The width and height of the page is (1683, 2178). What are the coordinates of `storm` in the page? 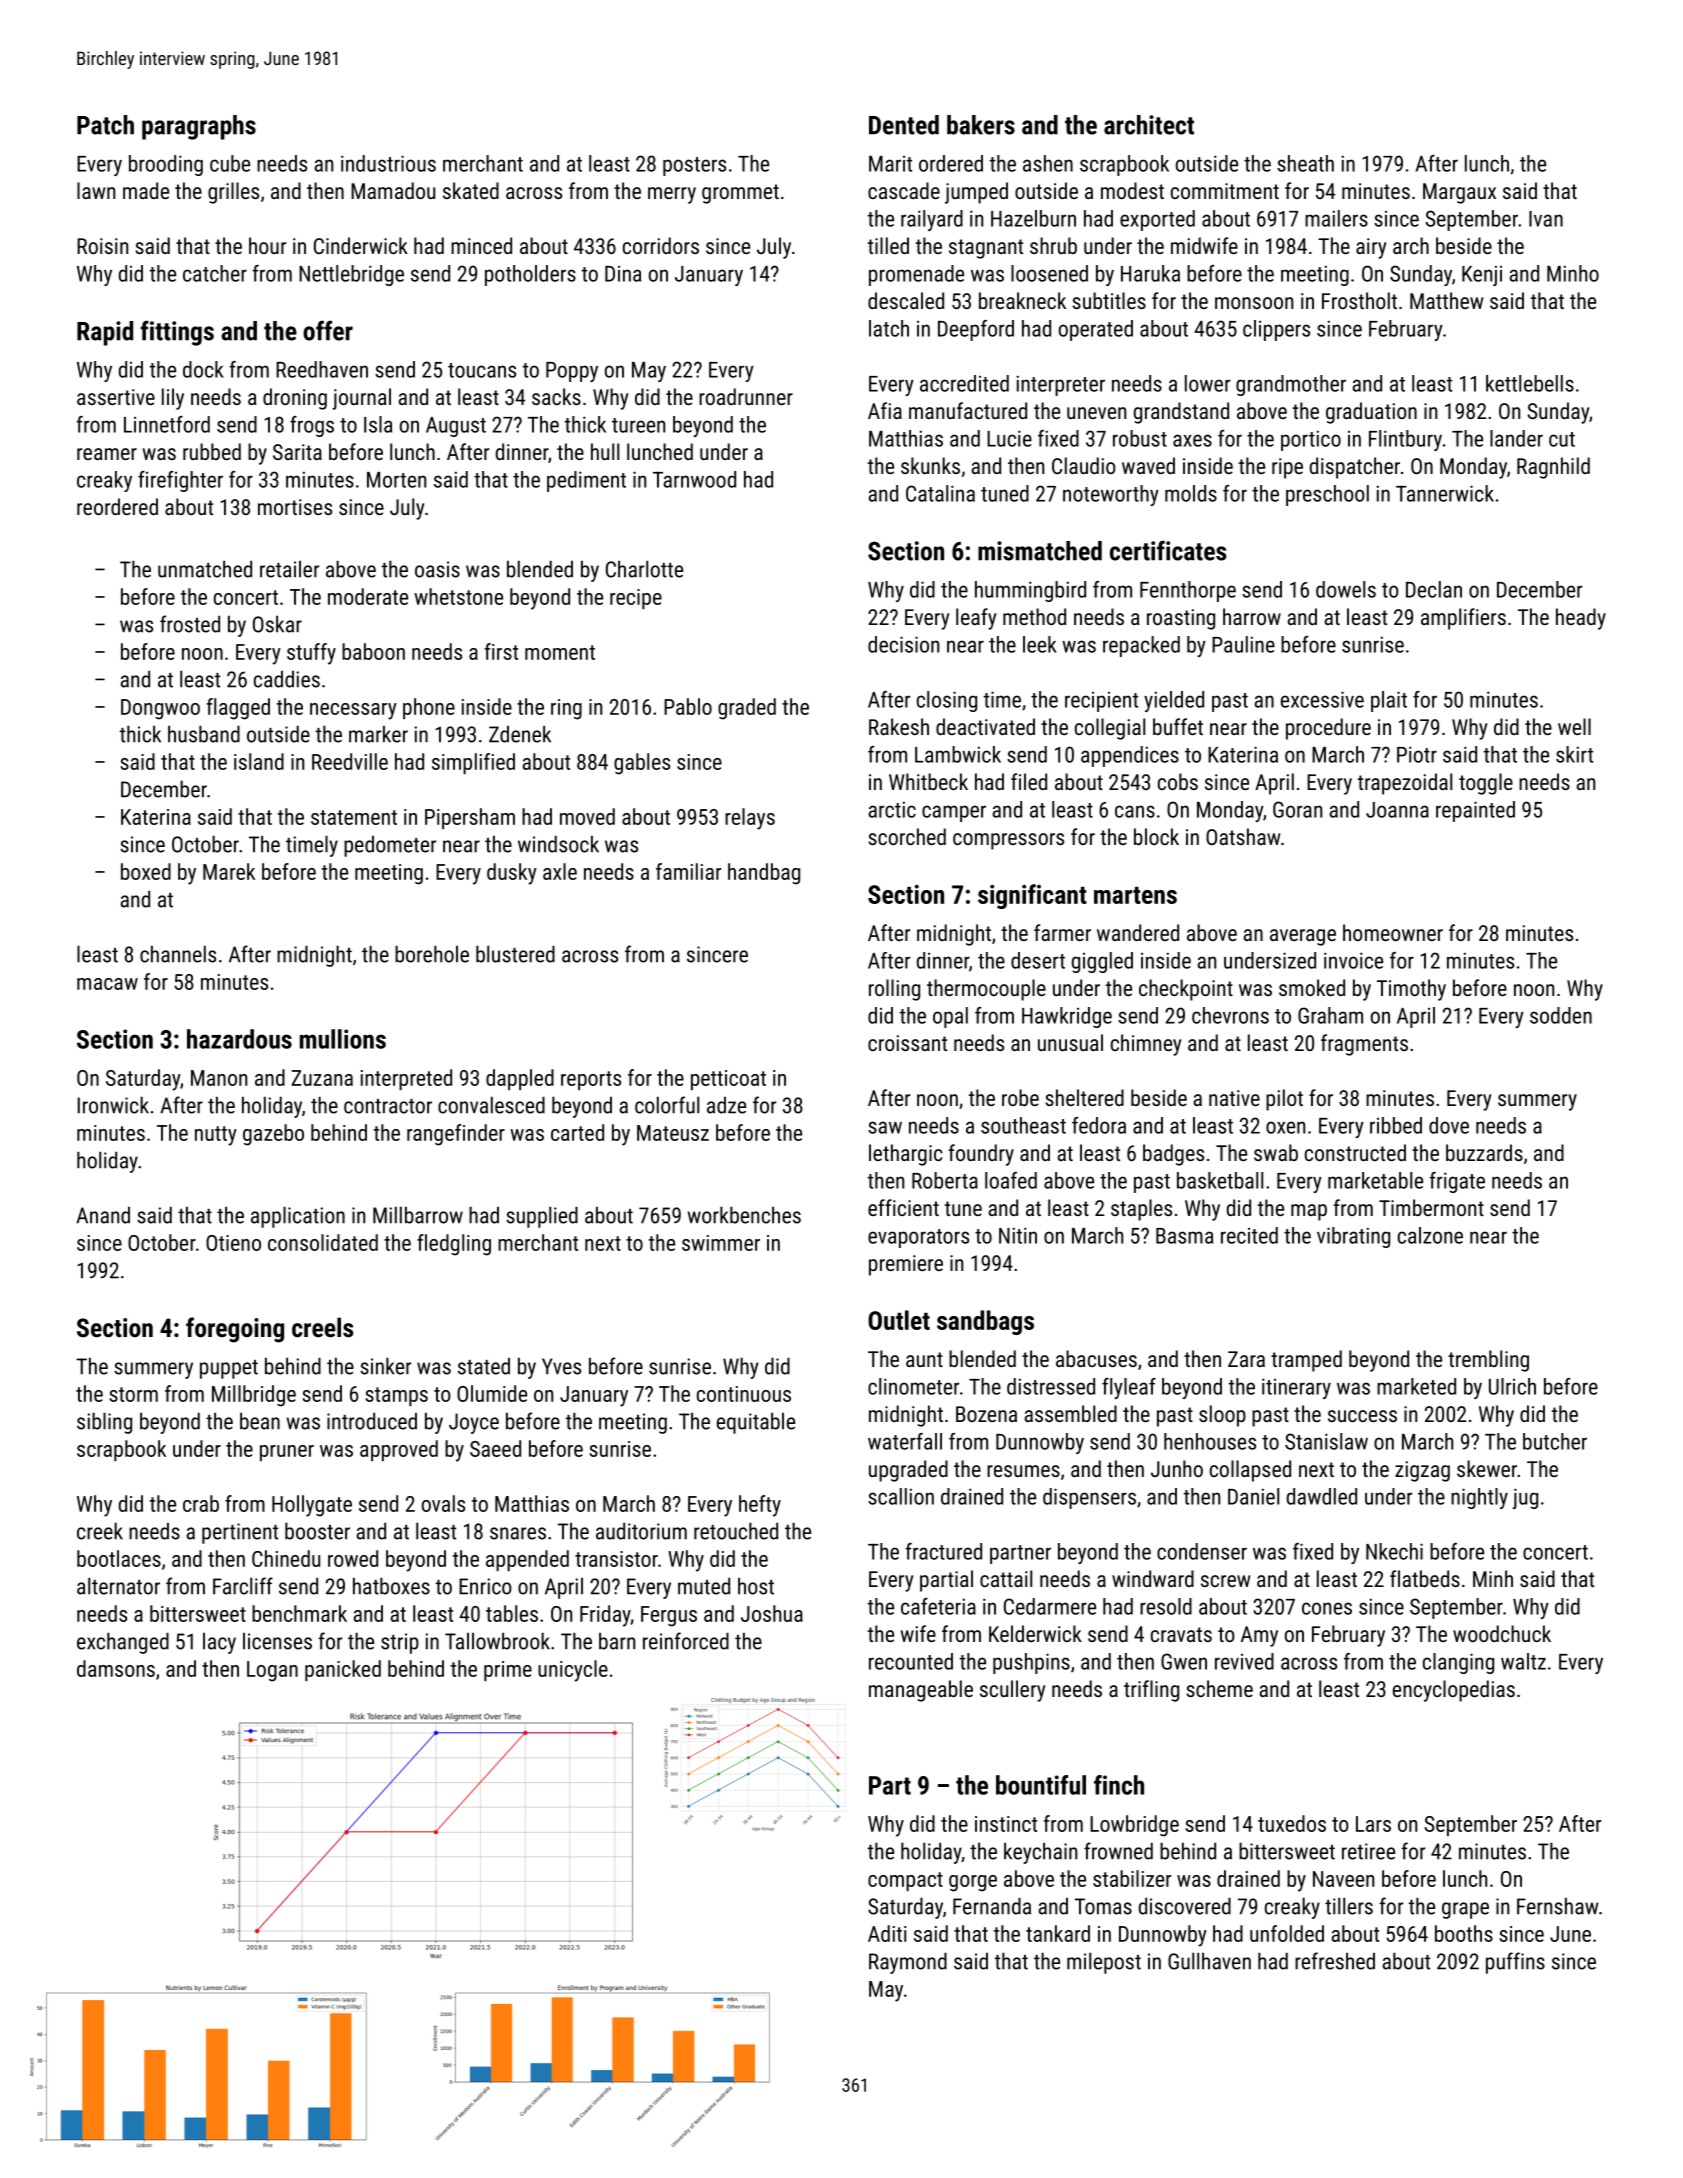 It's located at (133, 1394).
